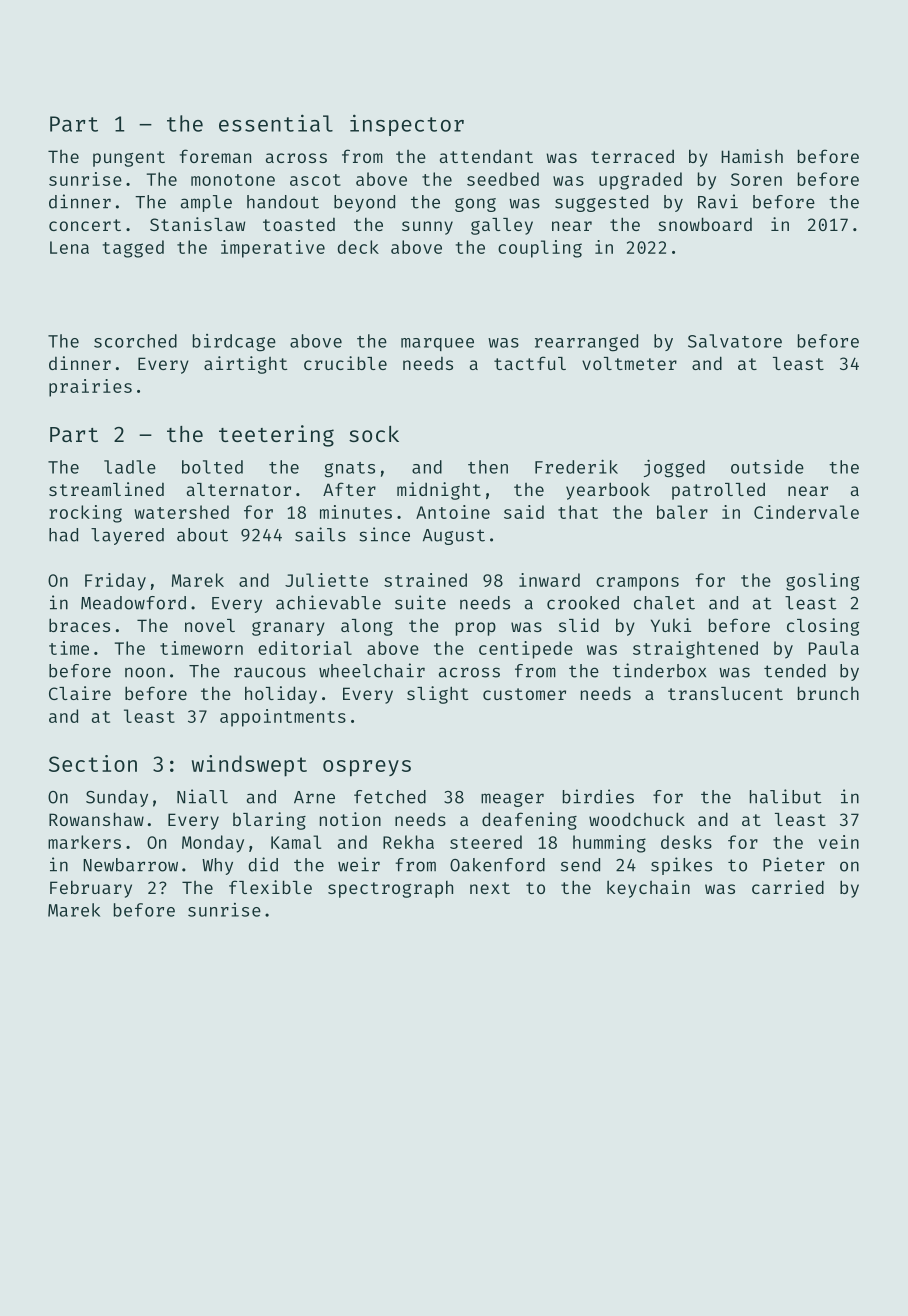 This document has width=908, height=1316. Describe the element at coordinates (822, 582) in the document. I see `gosling` at that location.
